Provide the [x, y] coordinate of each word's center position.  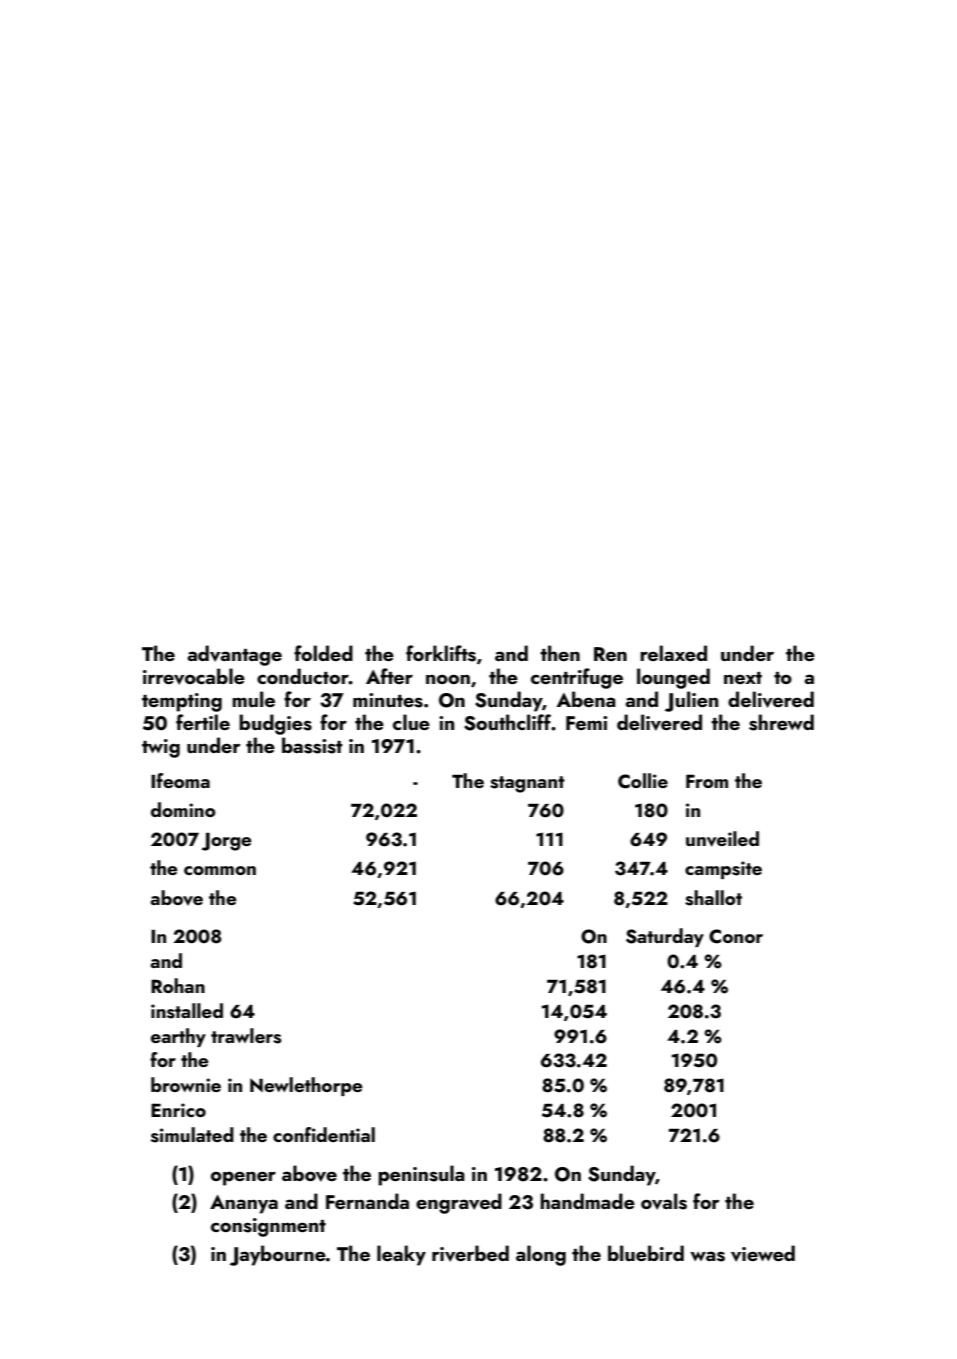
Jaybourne [278, 1255]
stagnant [527, 784]
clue [411, 722]
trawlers [246, 1036]
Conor [736, 936]
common [220, 870]
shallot [713, 898]
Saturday [665, 937]
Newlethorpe [306, 1086]
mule [253, 699]
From [707, 781]
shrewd [781, 722]
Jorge [227, 842]
